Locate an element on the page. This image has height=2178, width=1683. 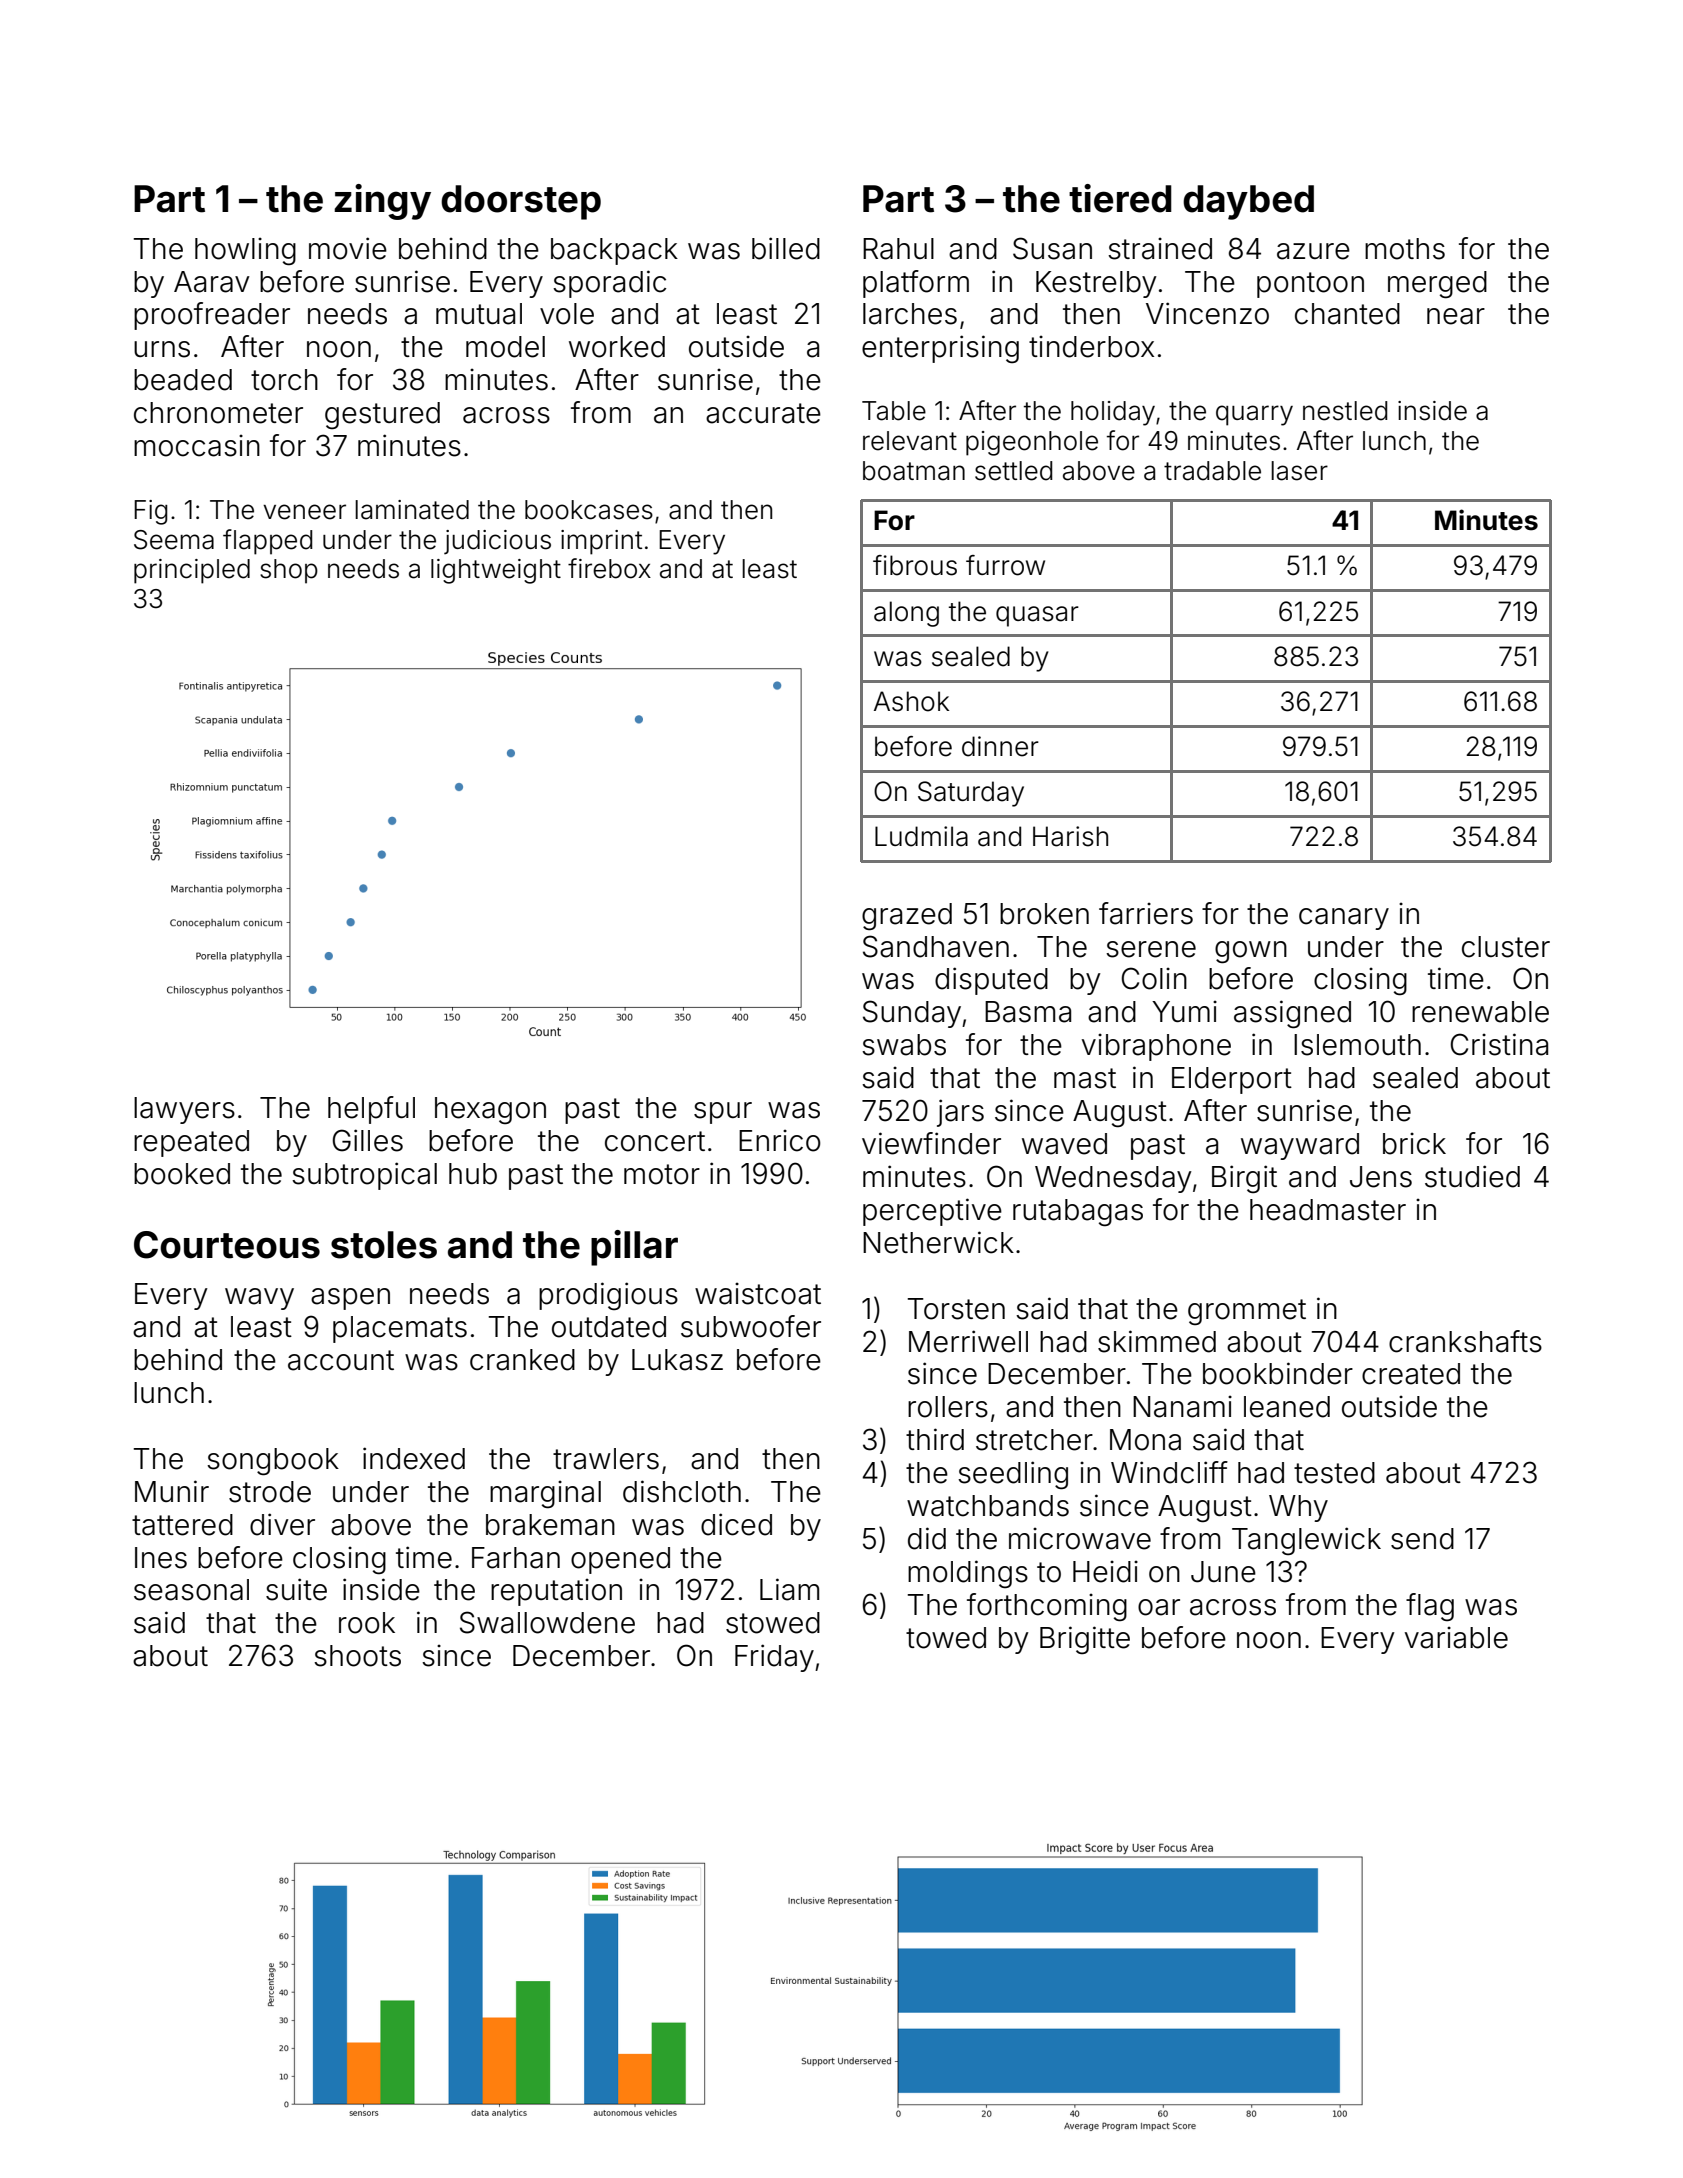
Aarav is located at coordinates (212, 282).
